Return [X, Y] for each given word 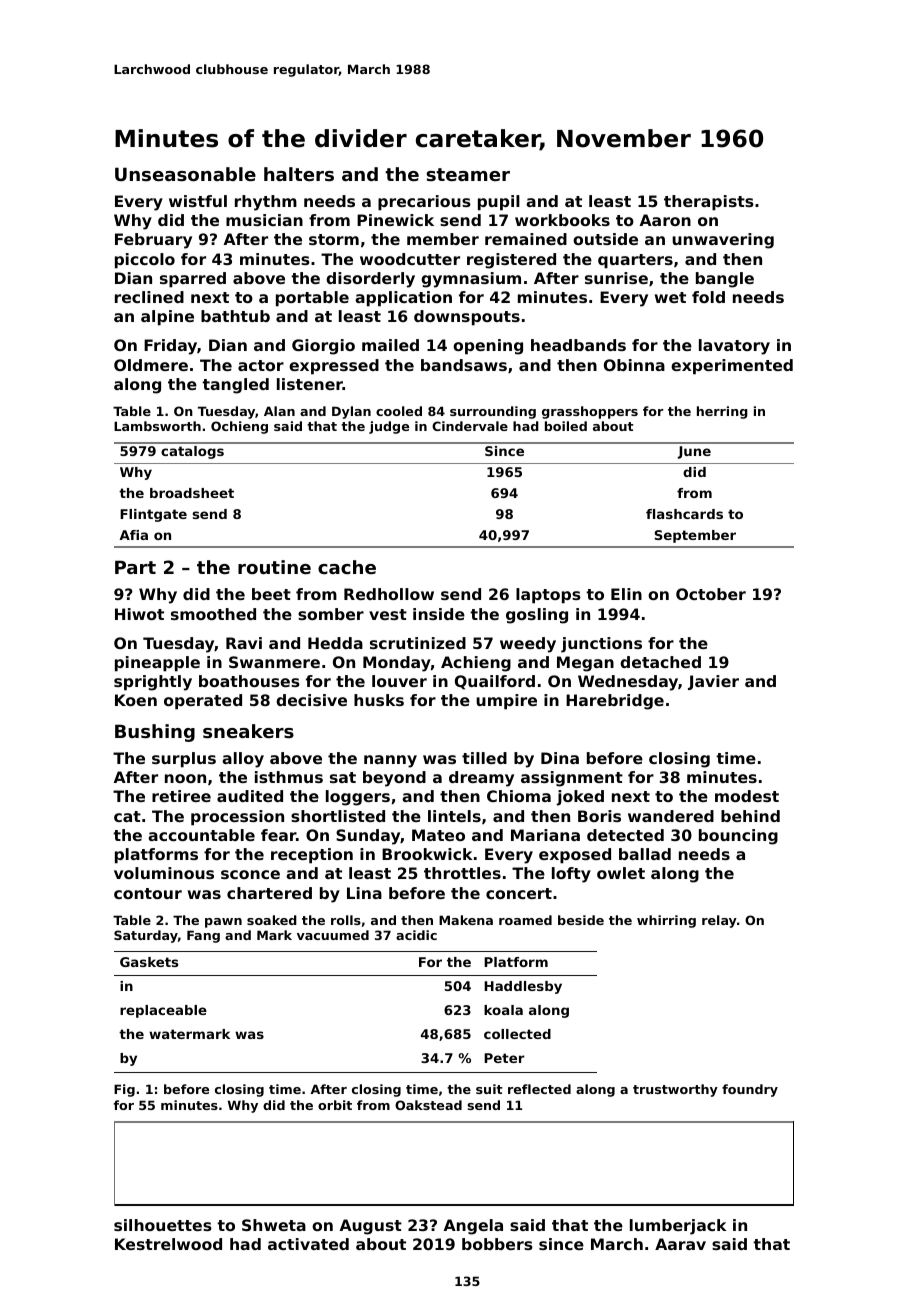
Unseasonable [185, 174]
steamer [468, 174]
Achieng [476, 664]
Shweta [274, 1225]
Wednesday [628, 683]
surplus [184, 760]
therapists [709, 203]
